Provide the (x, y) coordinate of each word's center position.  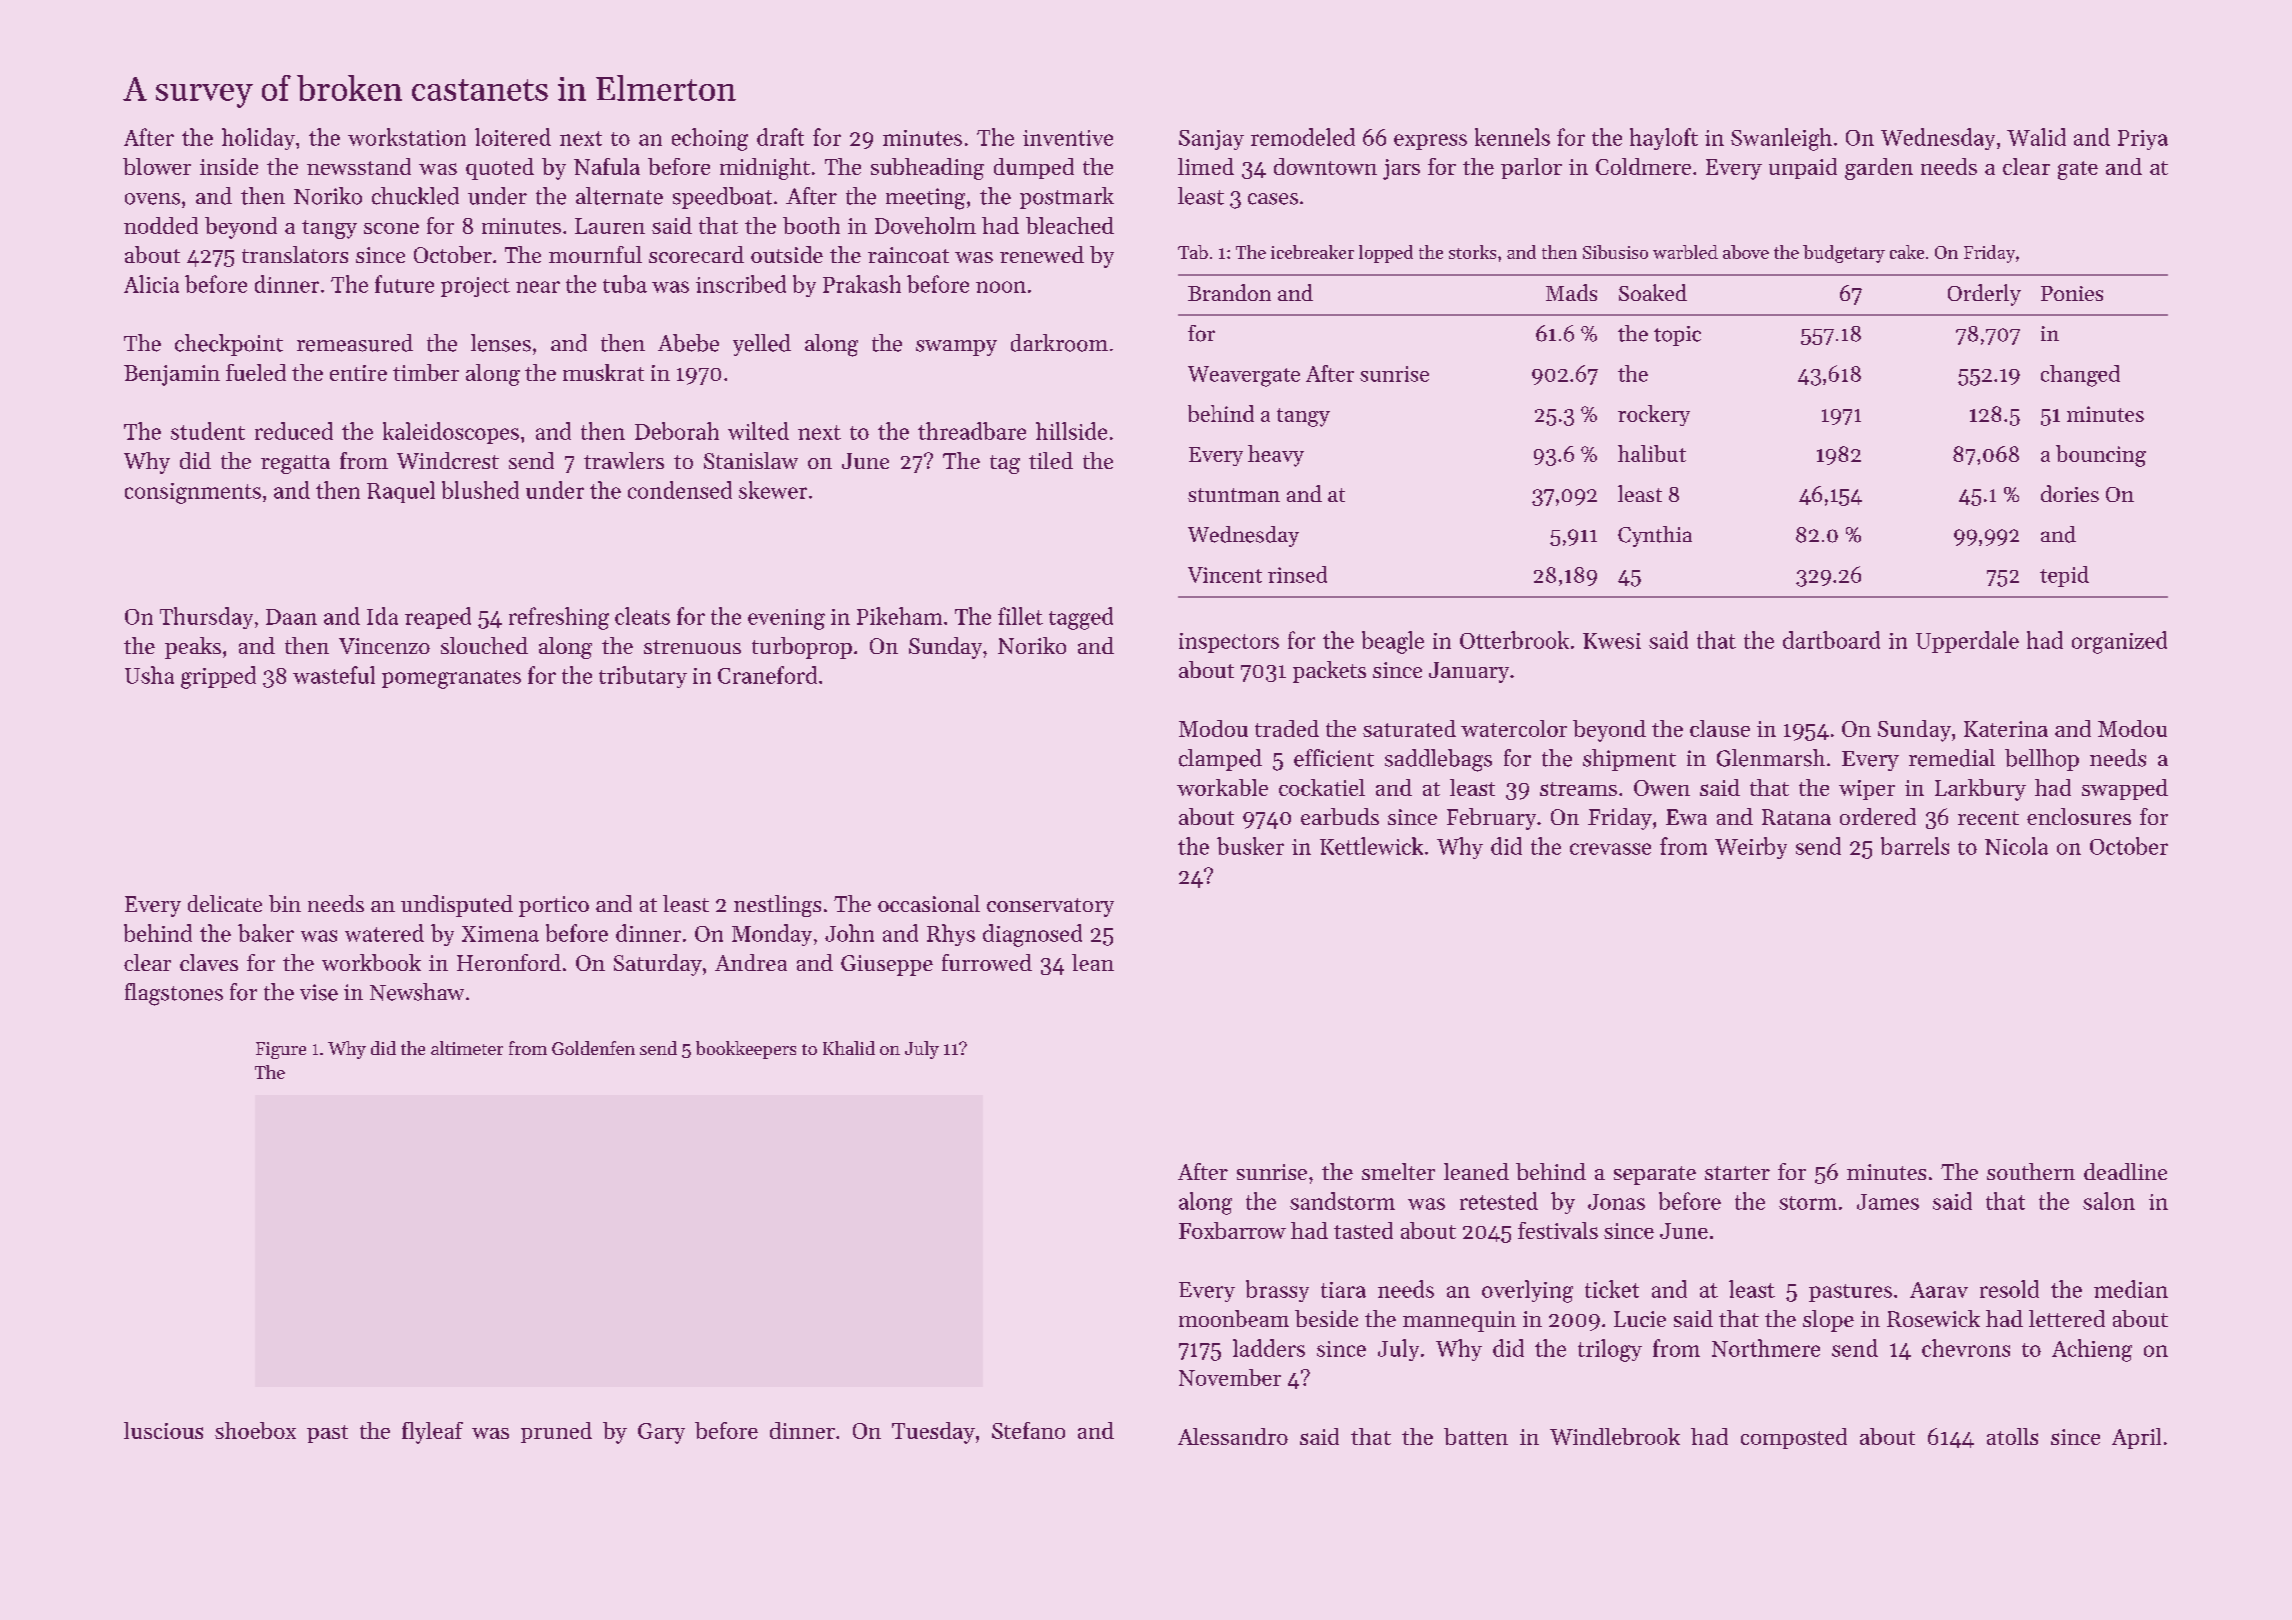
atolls (2012, 1436)
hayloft (1664, 139)
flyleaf (432, 1433)
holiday (258, 139)
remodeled (1303, 137)
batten (1476, 1436)
